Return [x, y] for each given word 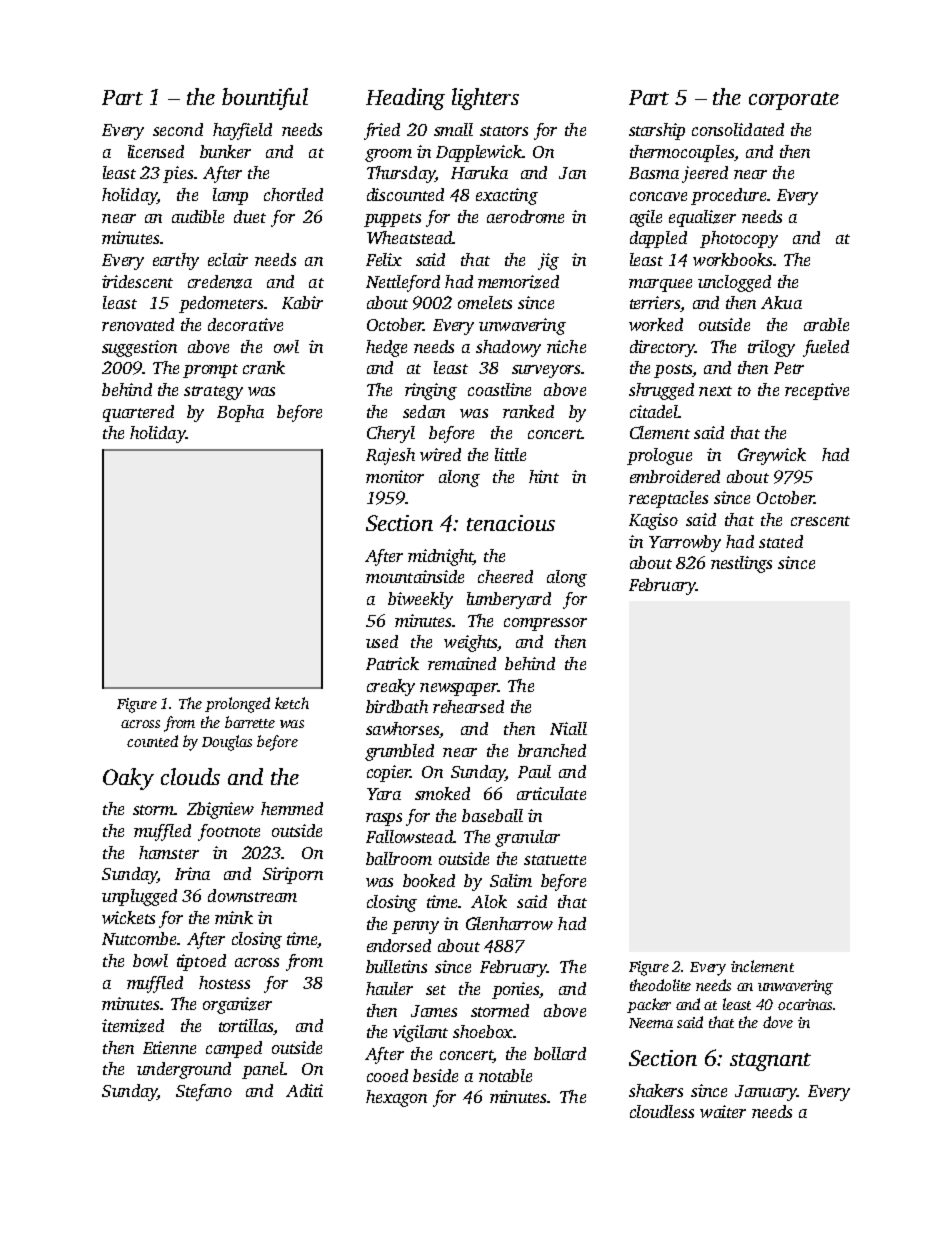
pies [178, 174]
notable [505, 1075]
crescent [820, 521]
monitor [395, 476]
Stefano [204, 1092]
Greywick [772, 456]
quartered [138, 413]
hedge [386, 348]
